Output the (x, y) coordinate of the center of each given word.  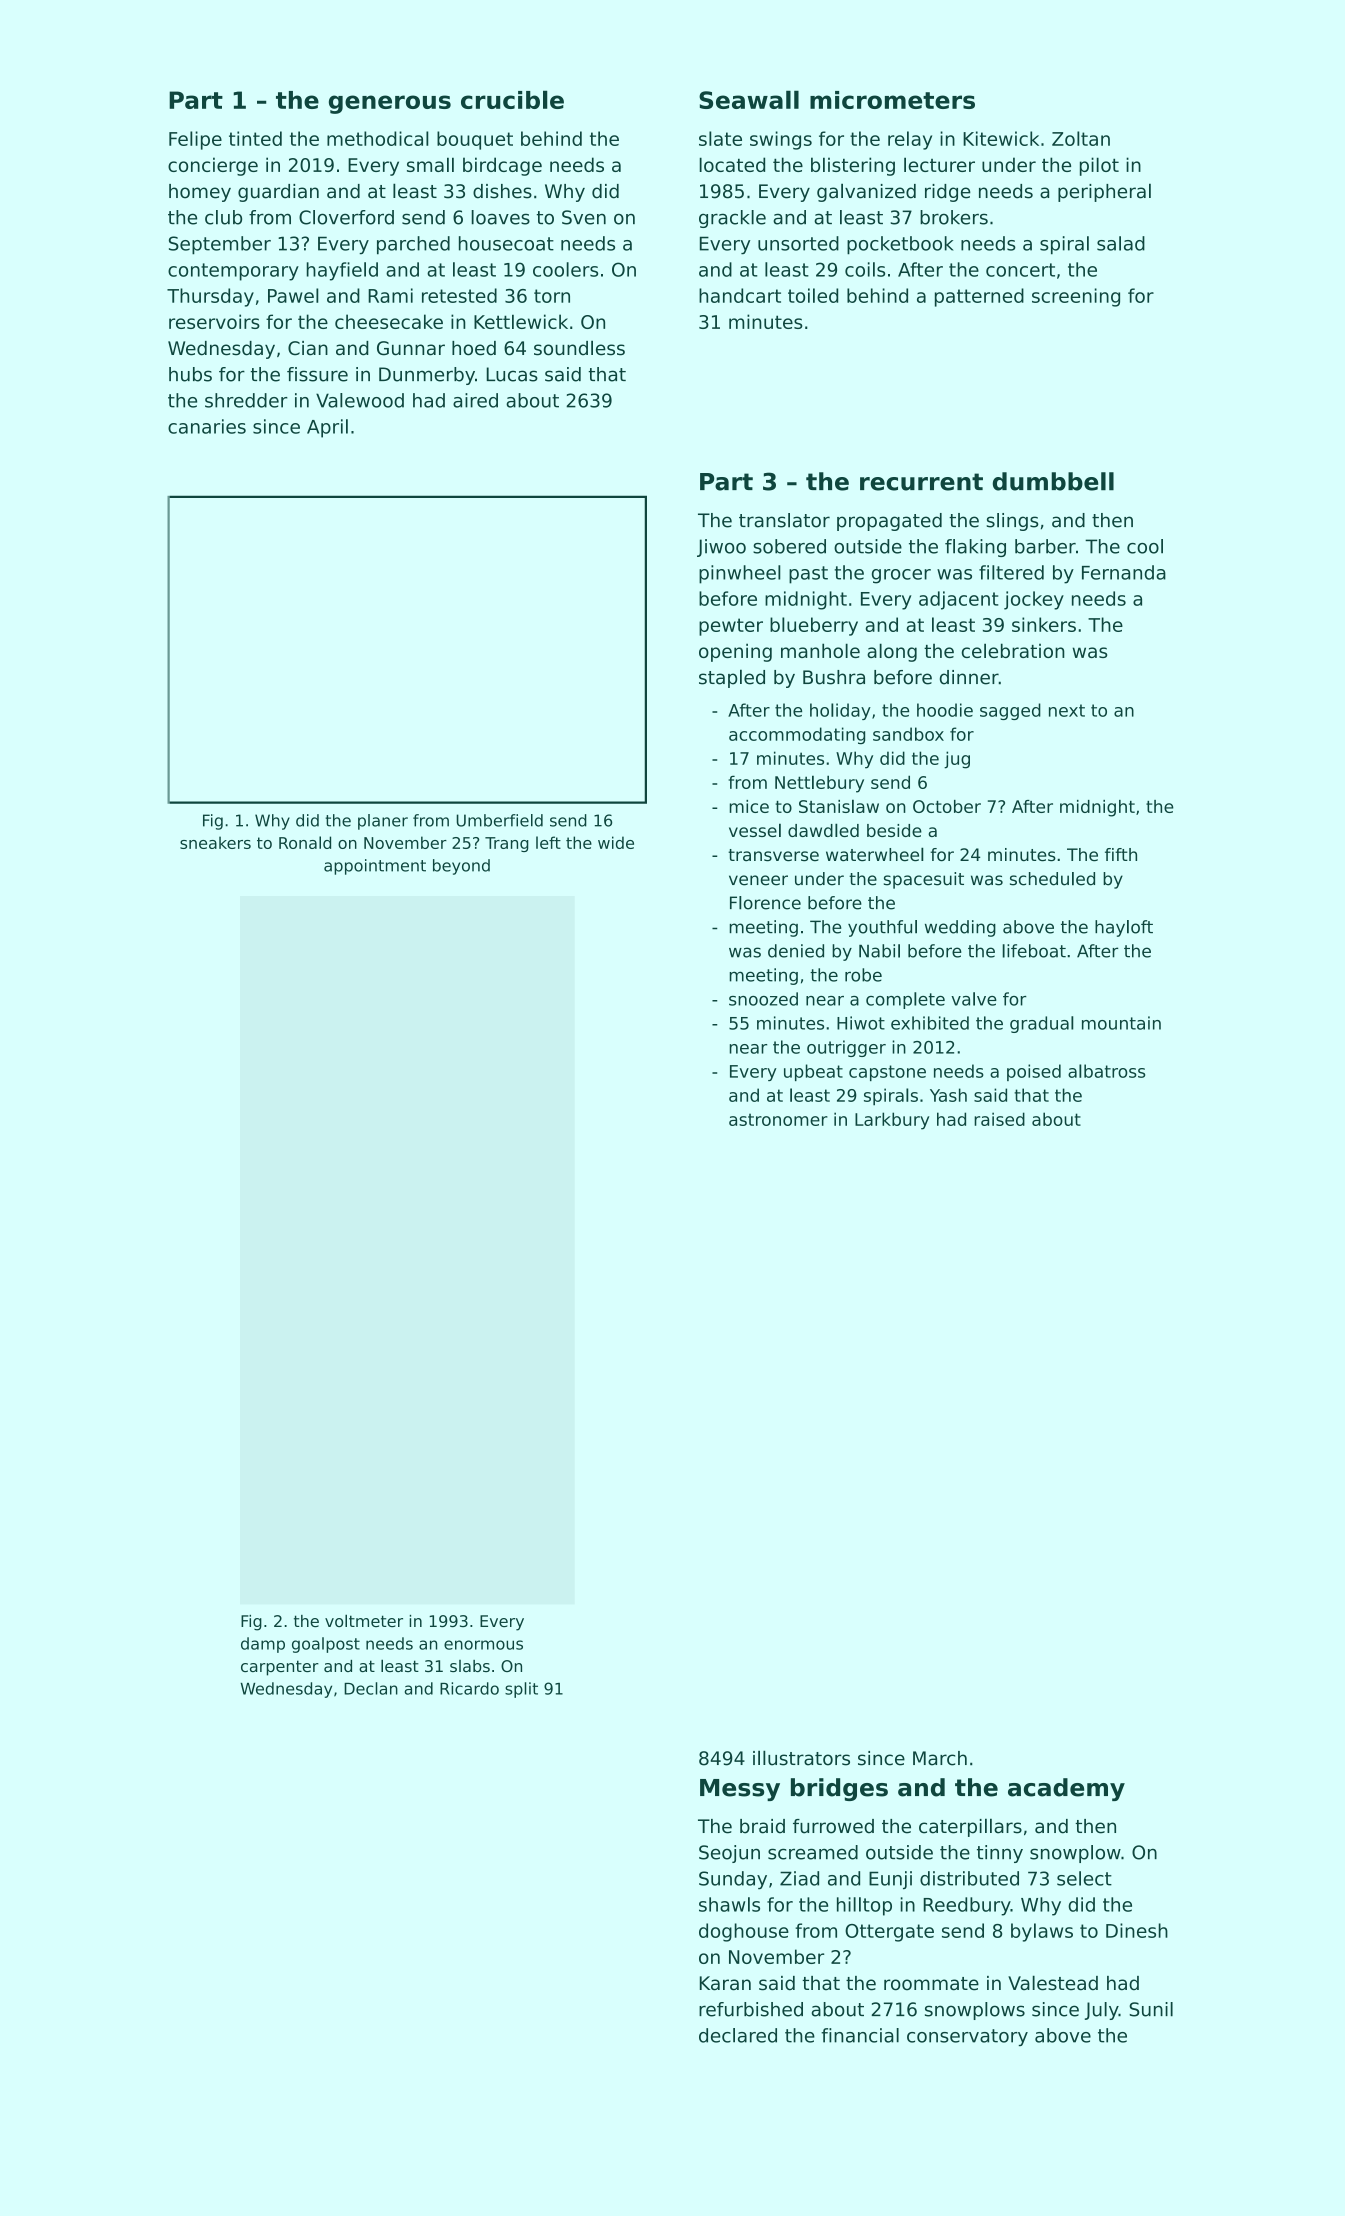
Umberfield (499, 820)
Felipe (195, 140)
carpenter (280, 1668)
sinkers (1044, 624)
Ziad (799, 1878)
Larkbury (892, 1121)
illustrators (801, 1758)
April (327, 428)
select (1084, 1878)
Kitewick (1001, 138)
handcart (740, 295)
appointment (375, 867)
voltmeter (364, 1620)
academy (1066, 1789)
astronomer (778, 1119)
